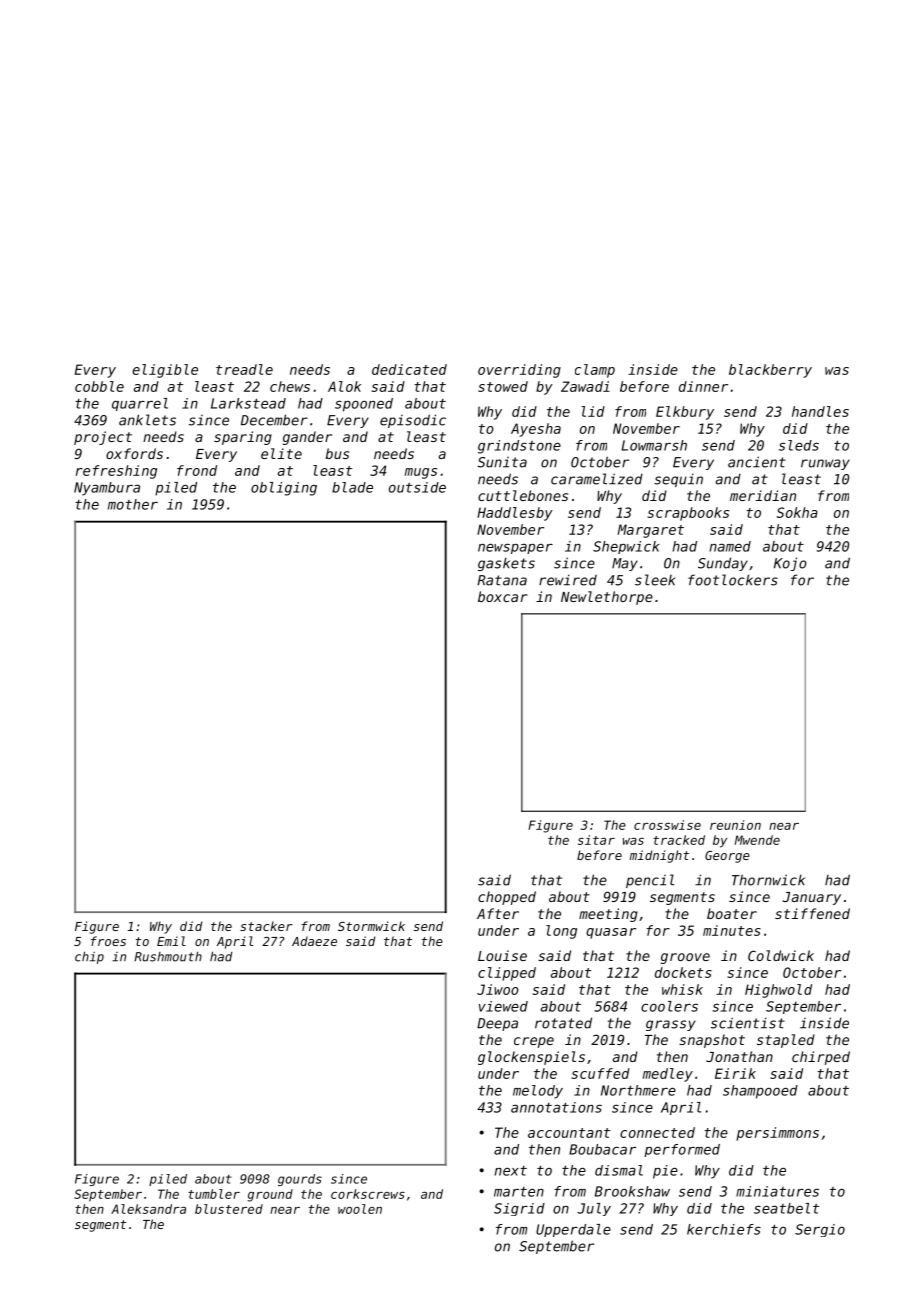 The image size is (924, 1314). I want to click on blackberry, so click(770, 371).
